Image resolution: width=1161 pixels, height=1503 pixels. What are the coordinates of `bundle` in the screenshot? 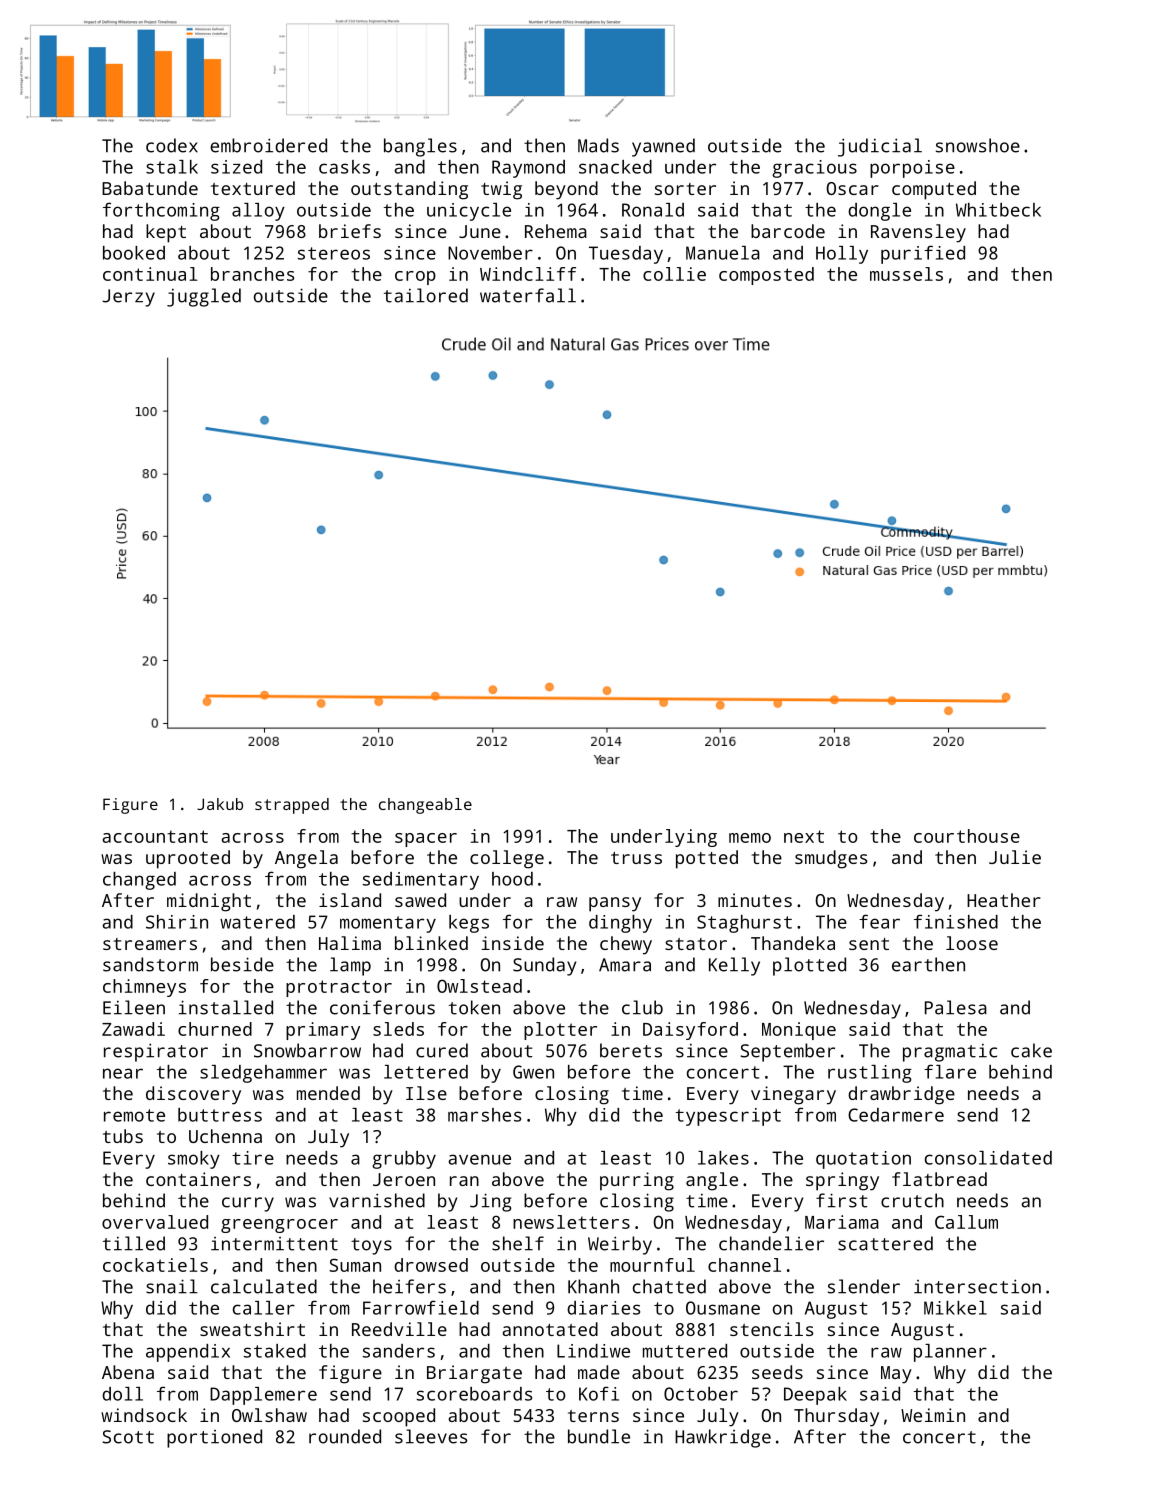 It's located at (599, 1436).
